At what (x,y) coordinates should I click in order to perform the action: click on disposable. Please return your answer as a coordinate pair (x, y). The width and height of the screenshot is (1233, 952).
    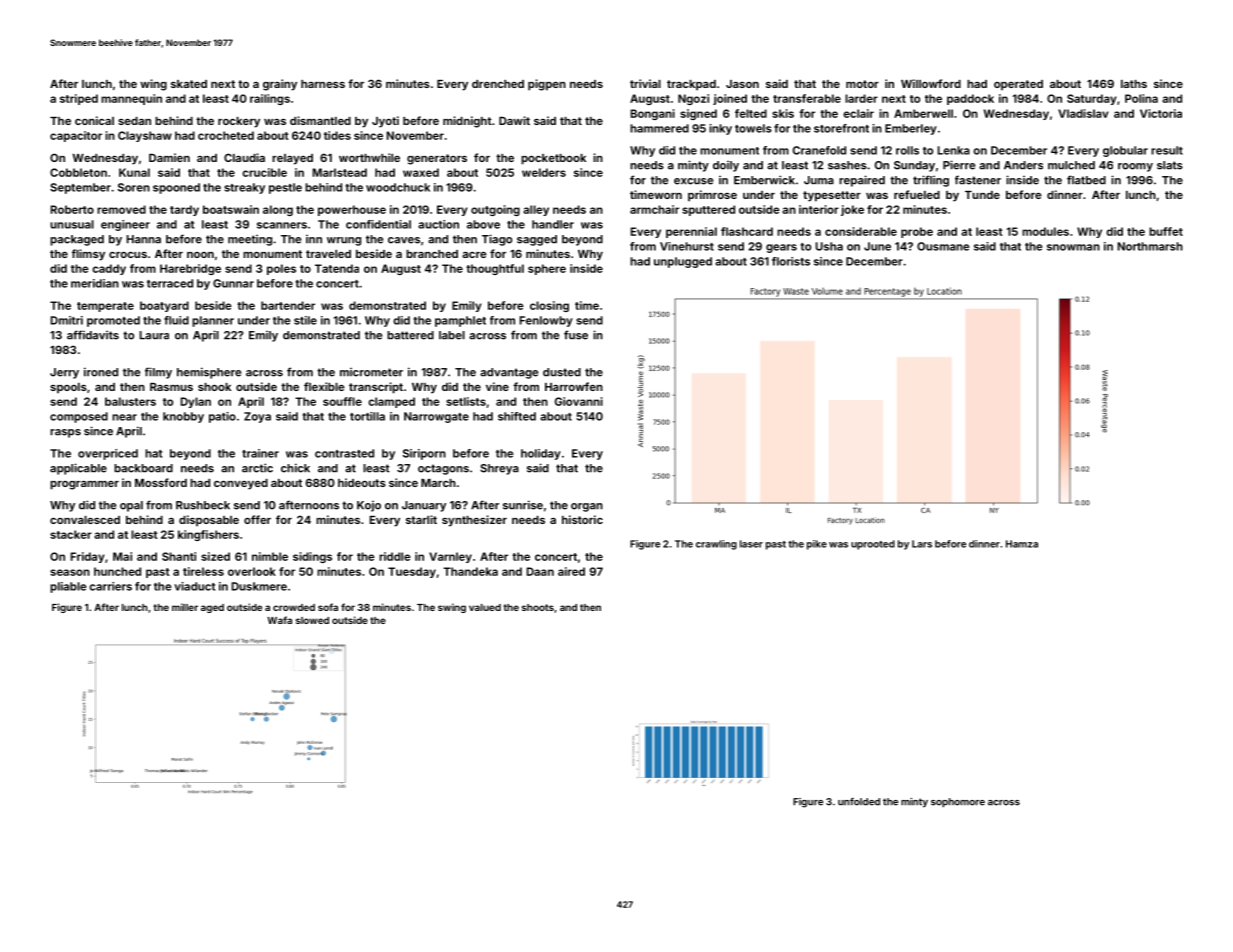
    Looking at the image, I should click on (209, 521).
